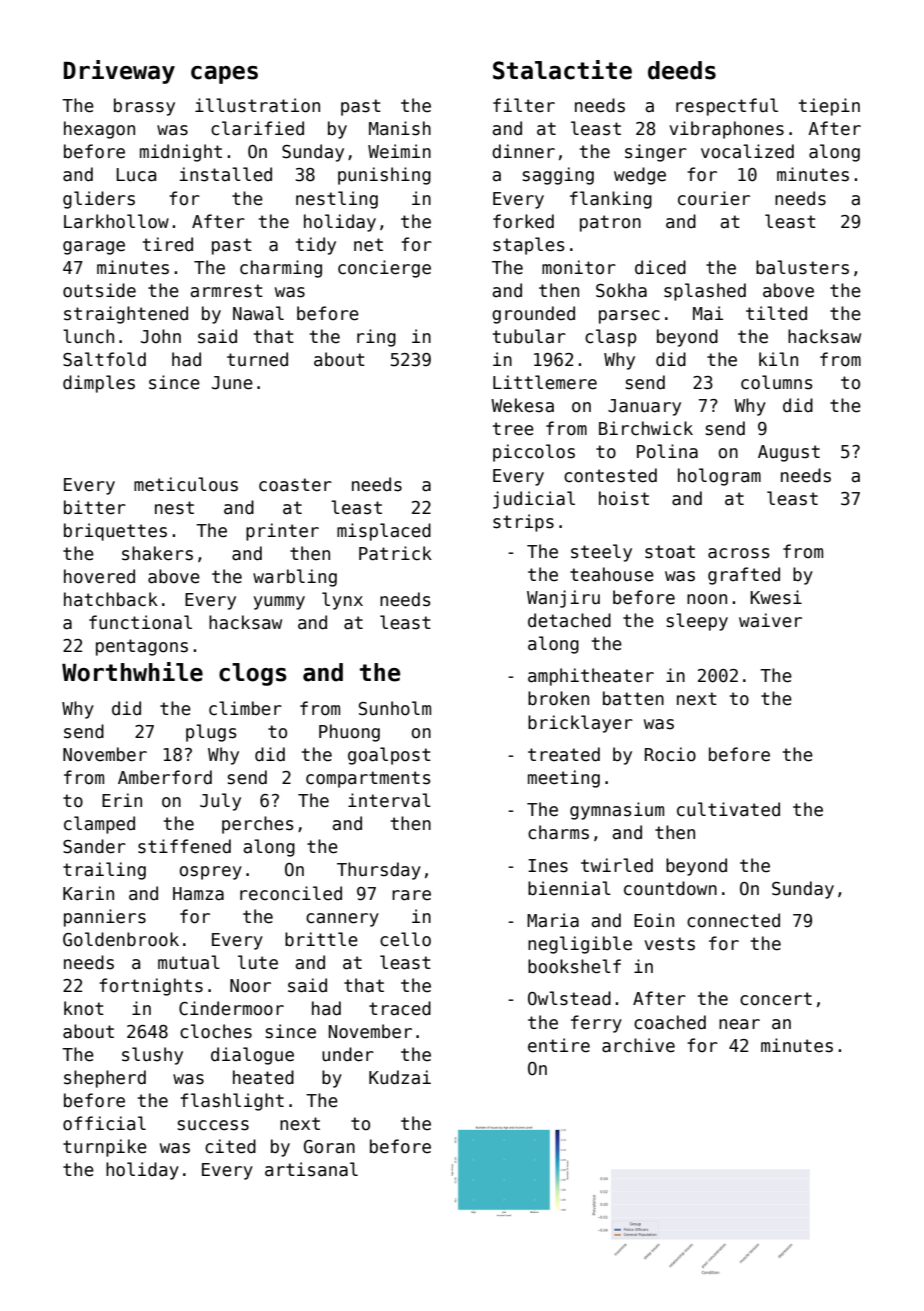 This screenshot has height=1311, width=924. What do you see at coordinates (777, 382) in the screenshot?
I see `columns` at bounding box center [777, 382].
